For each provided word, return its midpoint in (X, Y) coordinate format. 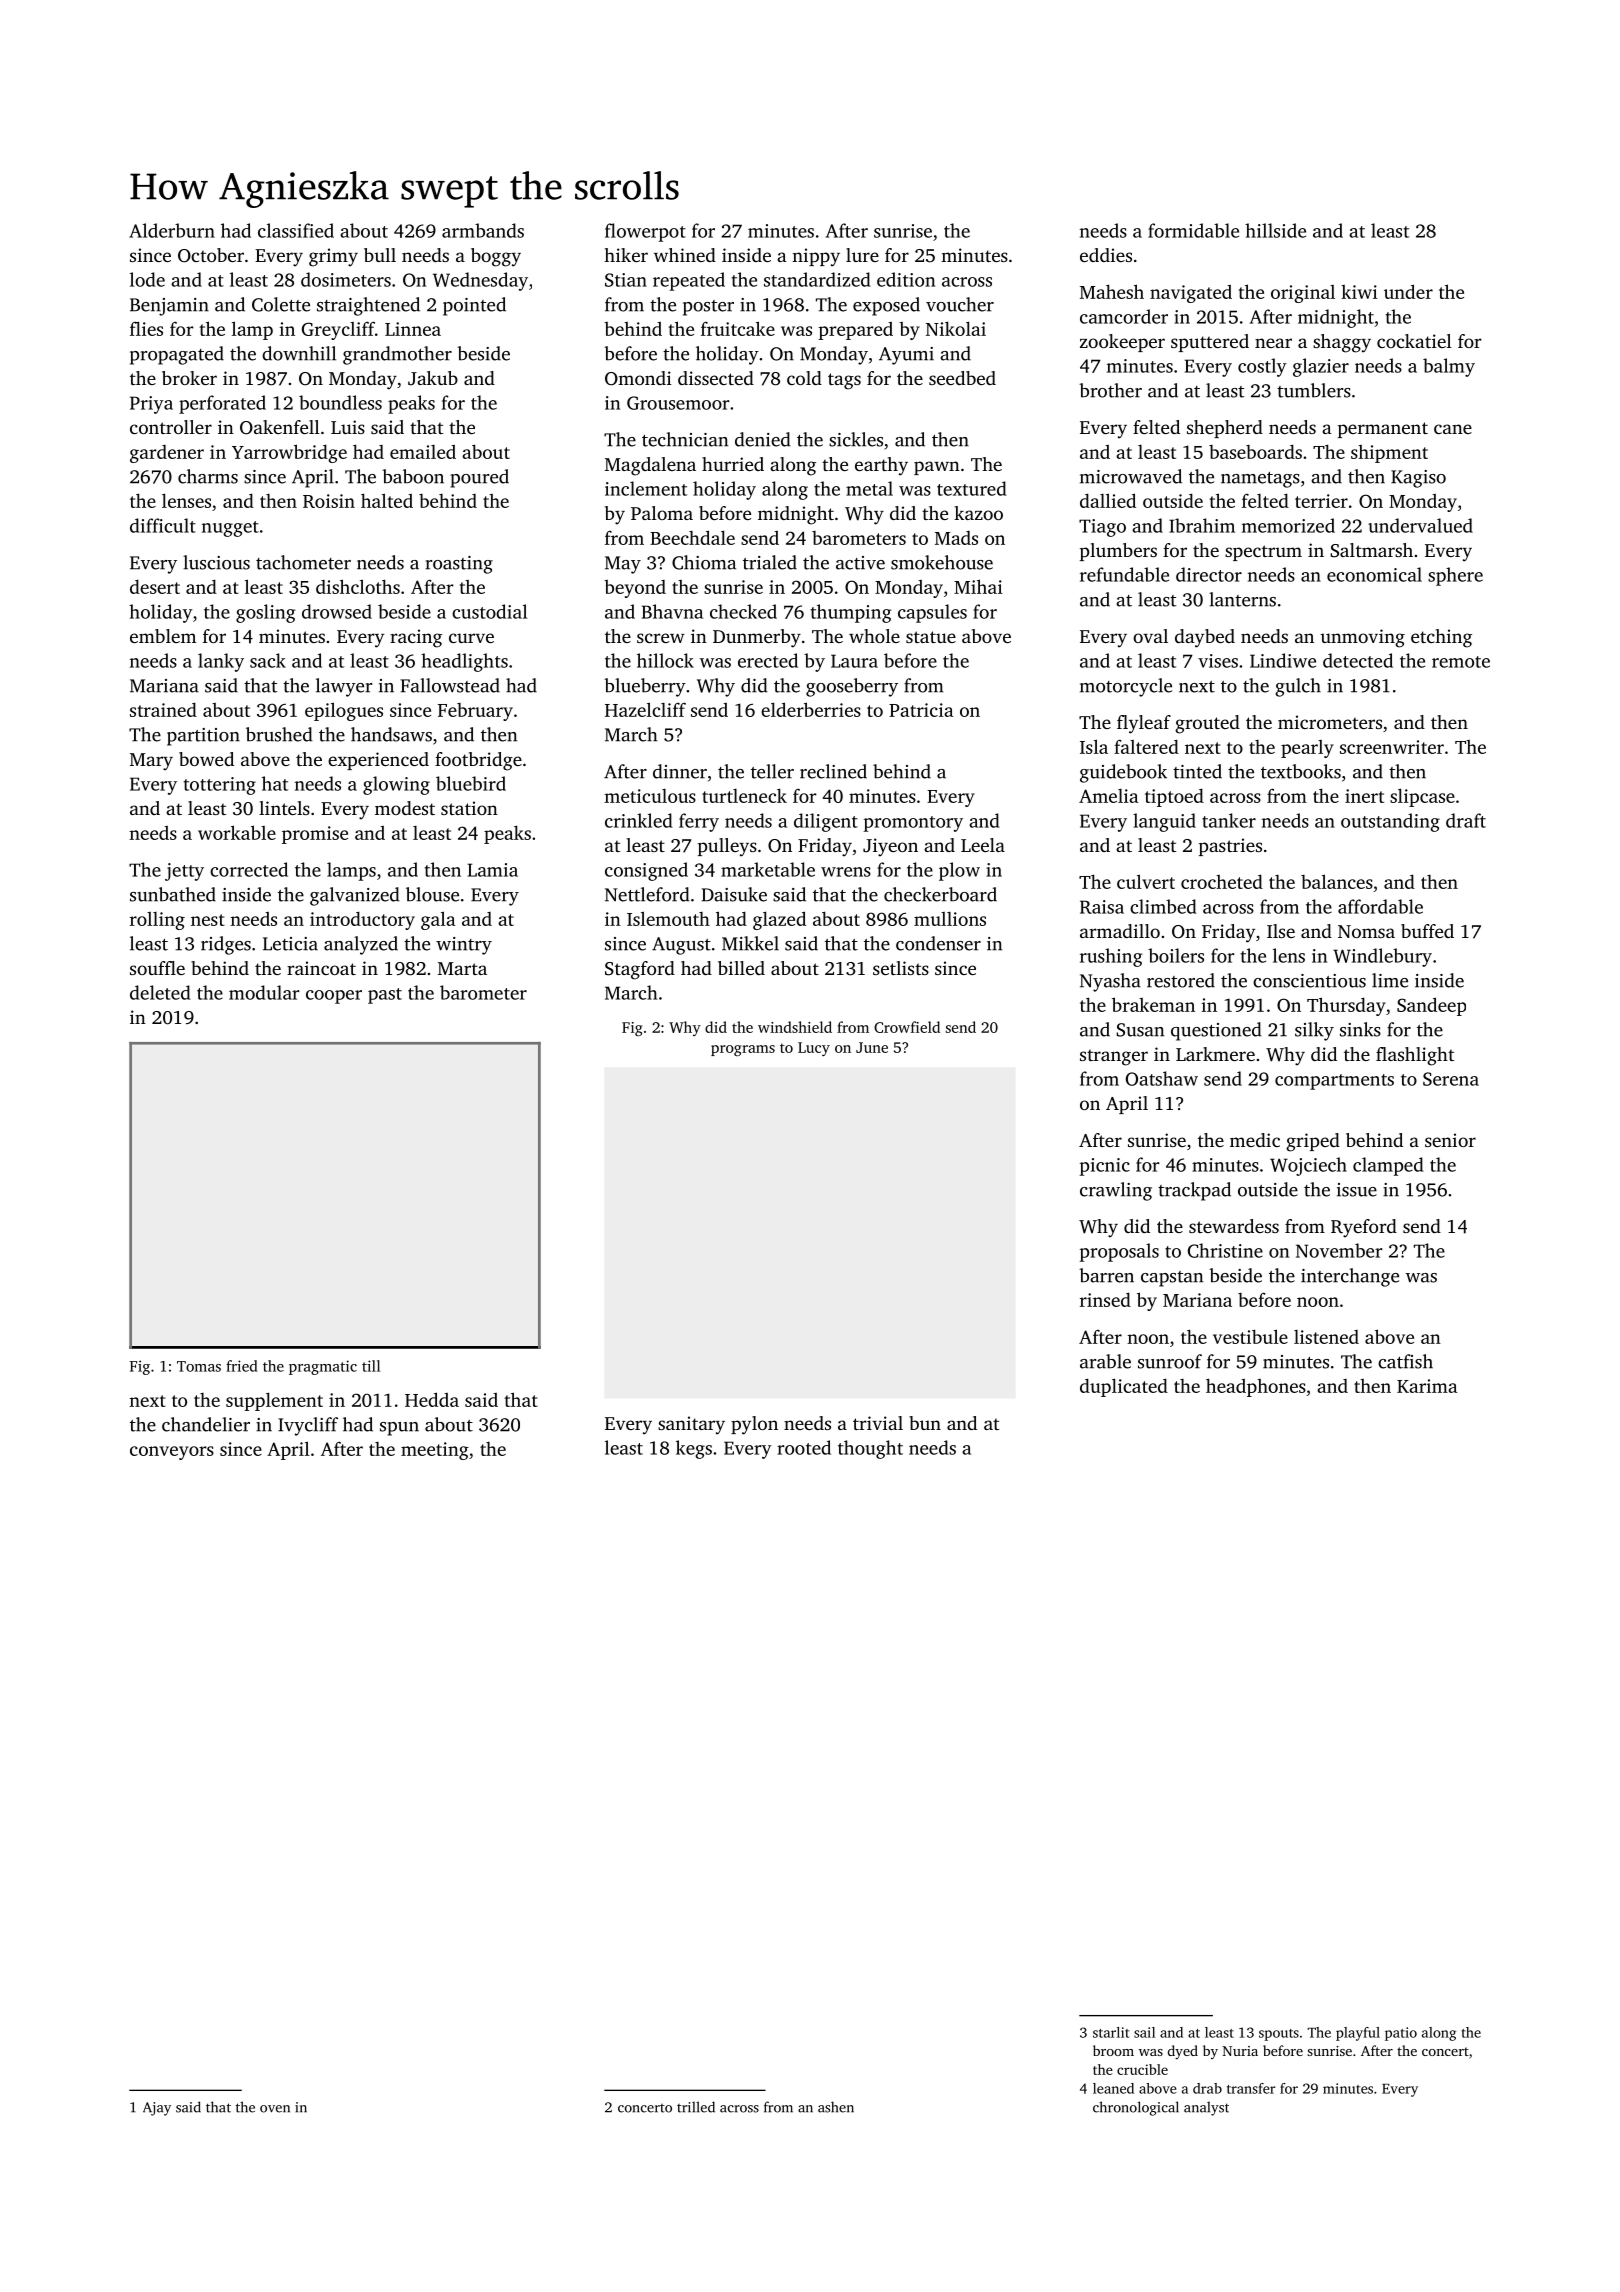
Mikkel (750, 943)
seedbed (962, 378)
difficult (163, 525)
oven (275, 2109)
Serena (1451, 1079)
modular (264, 992)
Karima (1427, 1386)
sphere (1455, 576)
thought (870, 1449)
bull (380, 255)
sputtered (1210, 343)
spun (399, 1429)
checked (743, 611)
